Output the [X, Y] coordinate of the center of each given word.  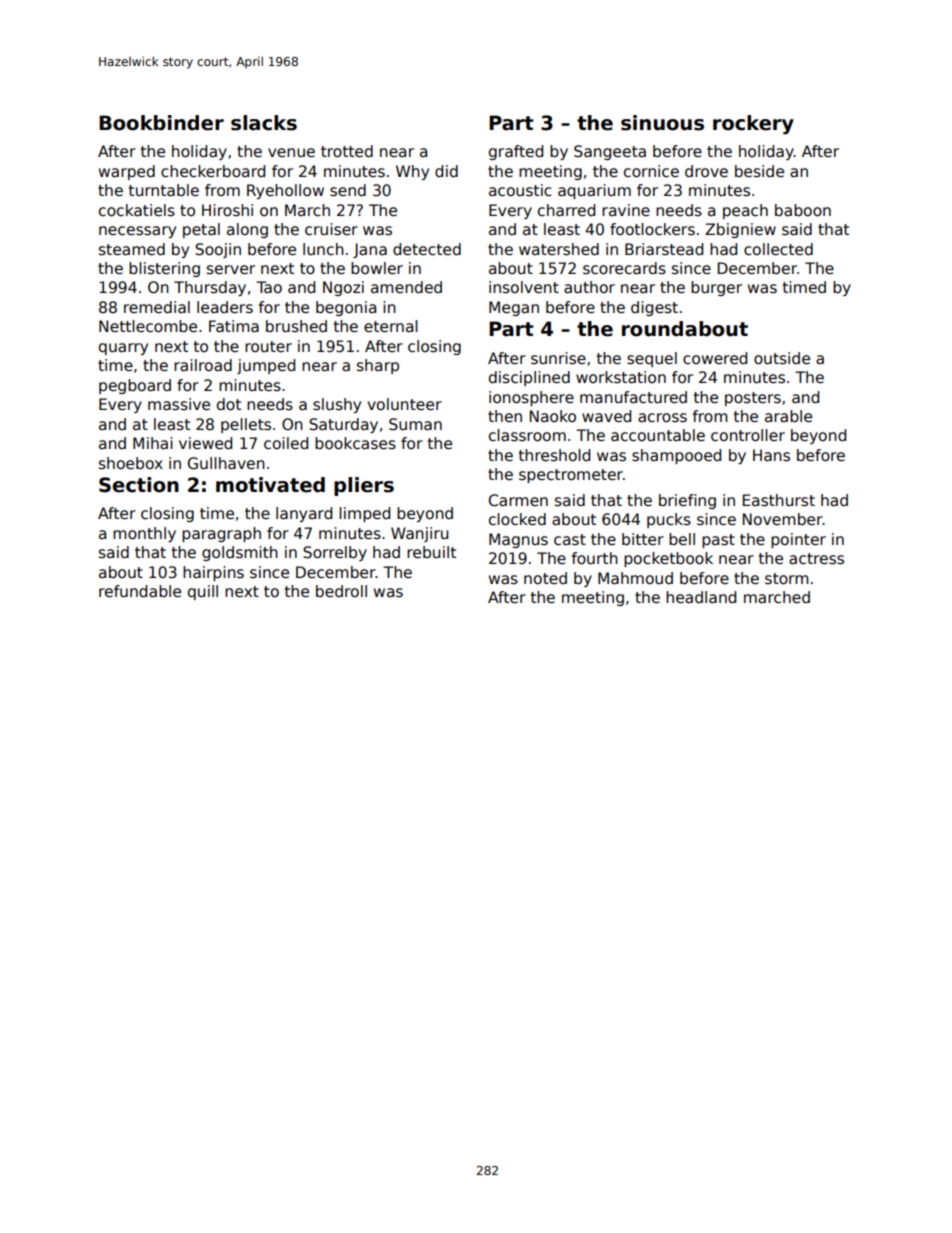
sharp [378, 366]
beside [759, 171]
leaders [225, 307]
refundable [140, 591]
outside [782, 358]
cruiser [331, 229]
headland [701, 597]
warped [127, 172]
